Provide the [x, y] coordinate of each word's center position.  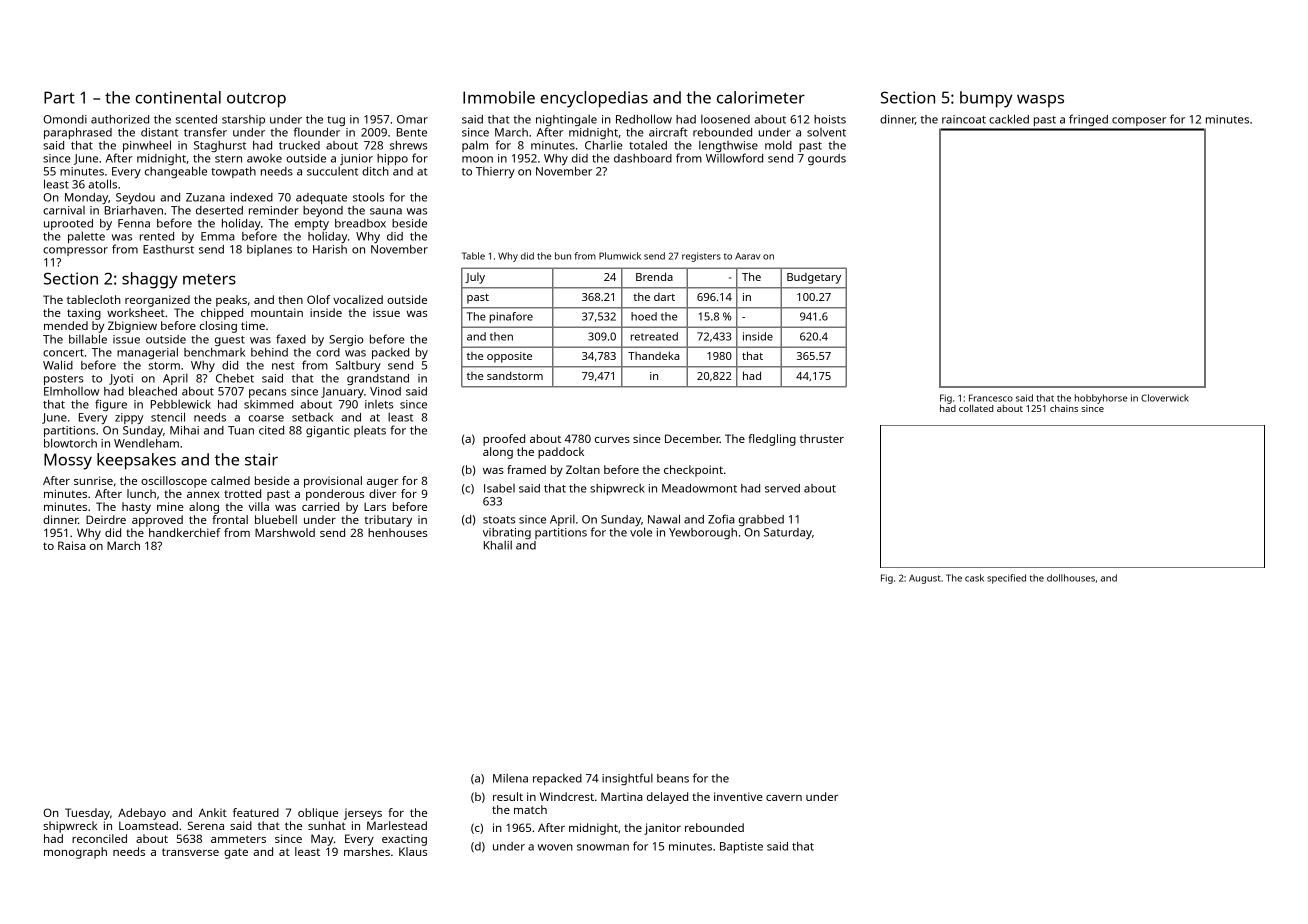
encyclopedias [594, 99]
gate [236, 853]
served [782, 488]
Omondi [65, 119]
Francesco [991, 398]
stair [261, 459]
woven [555, 847]
